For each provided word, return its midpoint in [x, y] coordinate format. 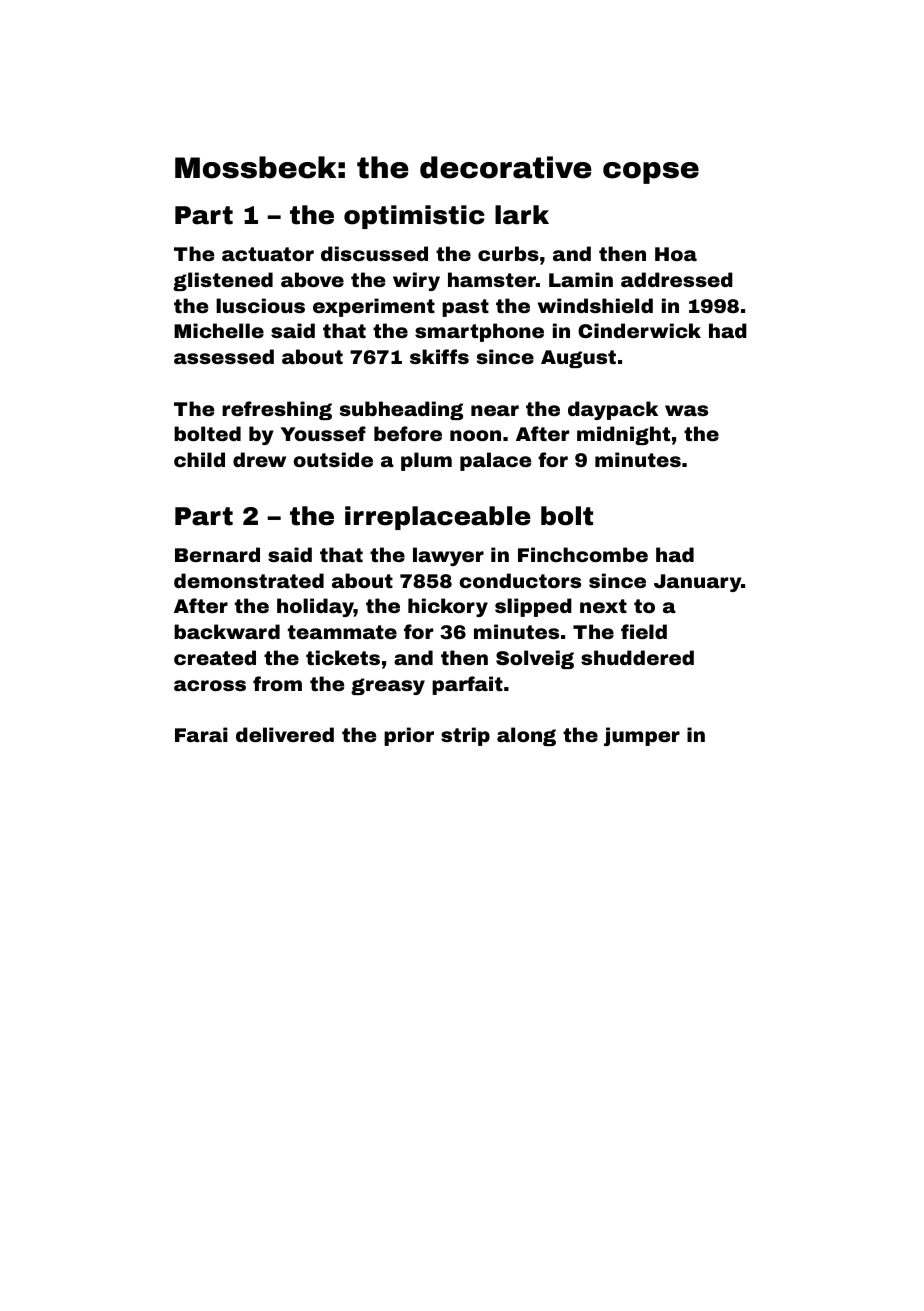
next [603, 606]
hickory [448, 607]
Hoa [676, 254]
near [495, 410]
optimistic [414, 217]
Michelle [219, 330]
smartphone [479, 332]
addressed [677, 279]
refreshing [277, 410]
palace [495, 461]
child [199, 459]
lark [522, 215]
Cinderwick [639, 330]
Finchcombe [583, 554]
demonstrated [249, 580]
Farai [201, 734]
